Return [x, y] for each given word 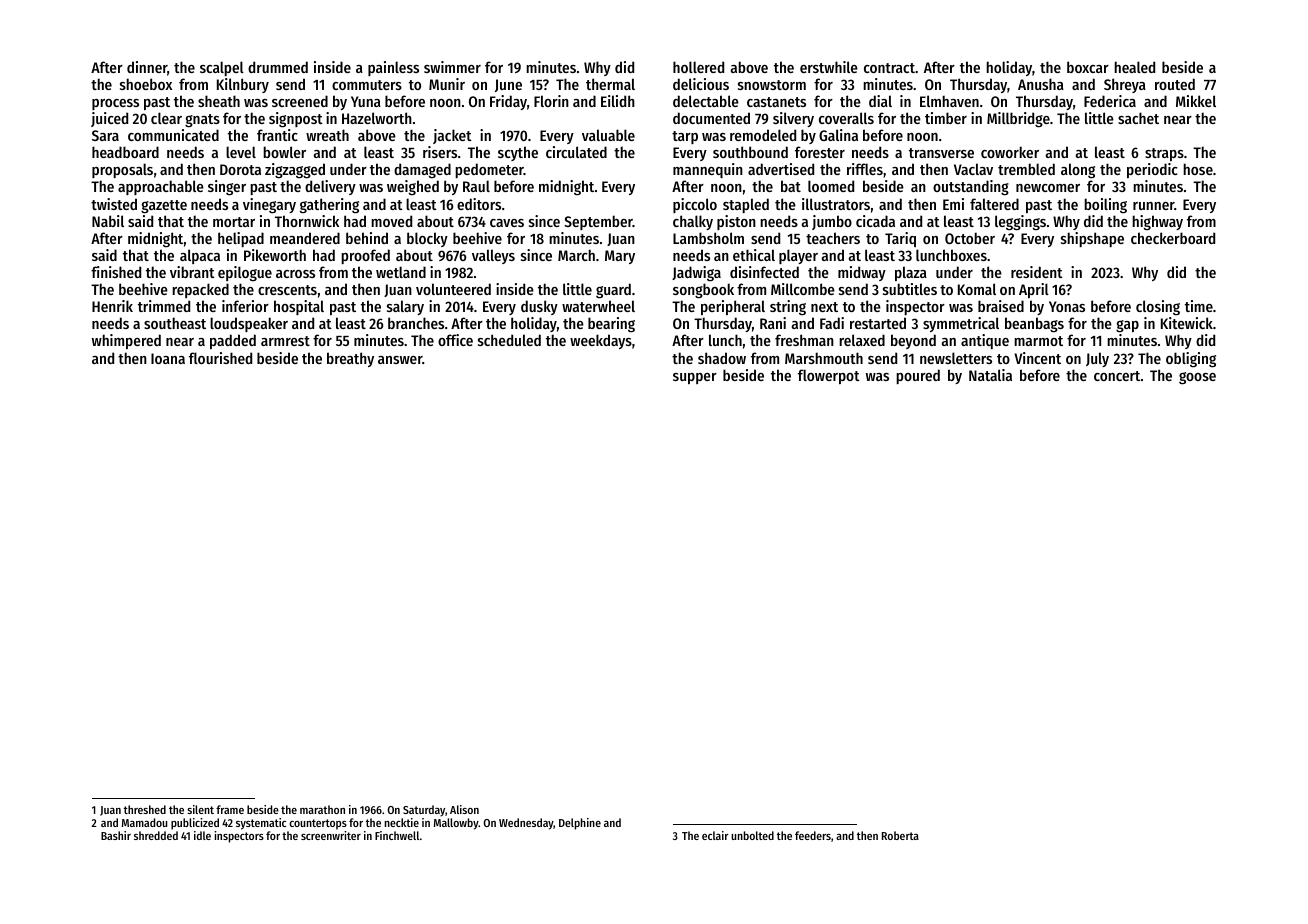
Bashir [116, 835]
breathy [350, 359]
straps [1164, 154]
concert [1117, 376]
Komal [977, 289]
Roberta [900, 835]
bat [791, 186]
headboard [125, 152]
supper [695, 378]
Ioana [168, 358]
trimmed [164, 306]
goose [1197, 378]
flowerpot [829, 376]
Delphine [580, 824]
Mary [620, 257]
